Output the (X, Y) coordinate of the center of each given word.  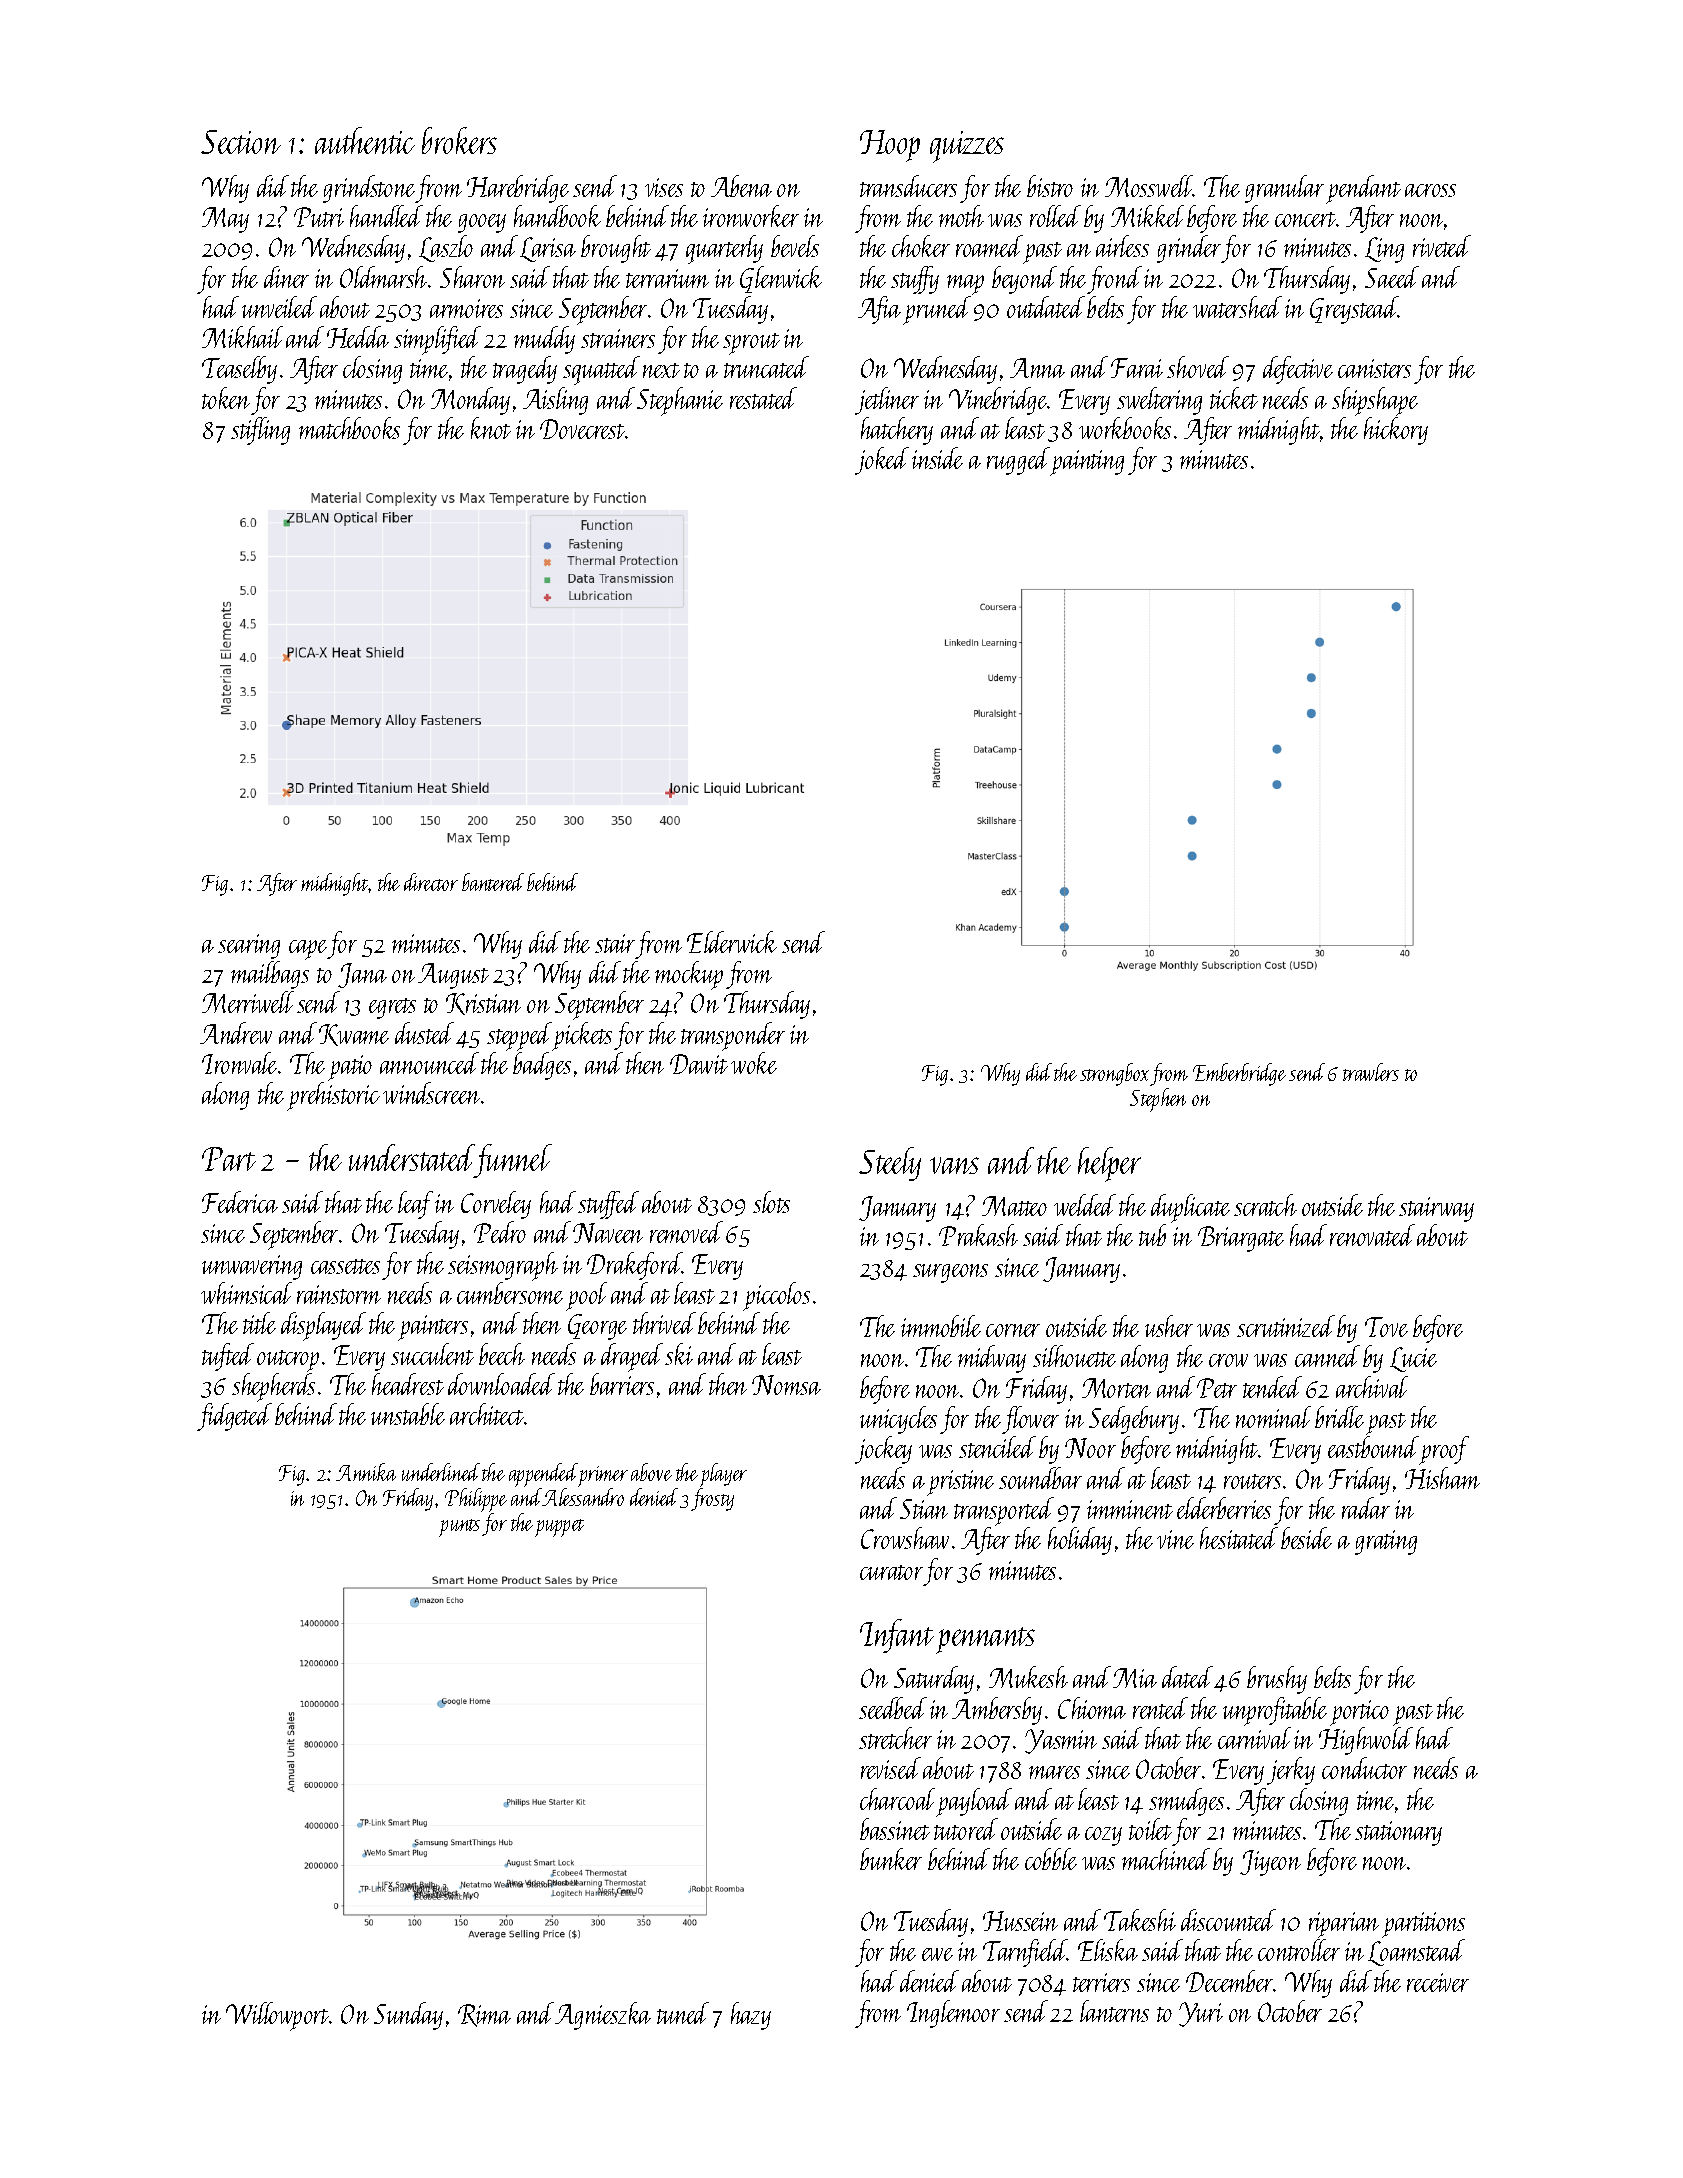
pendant (1363, 189)
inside (937, 458)
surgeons (950, 1273)
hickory (1396, 431)
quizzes (967, 147)
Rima (484, 2015)
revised (891, 1768)
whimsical (246, 1293)
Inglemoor (953, 2014)
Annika (366, 1472)
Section (241, 142)
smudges (1186, 1802)
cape (308, 950)
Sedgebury (1134, 1420)
